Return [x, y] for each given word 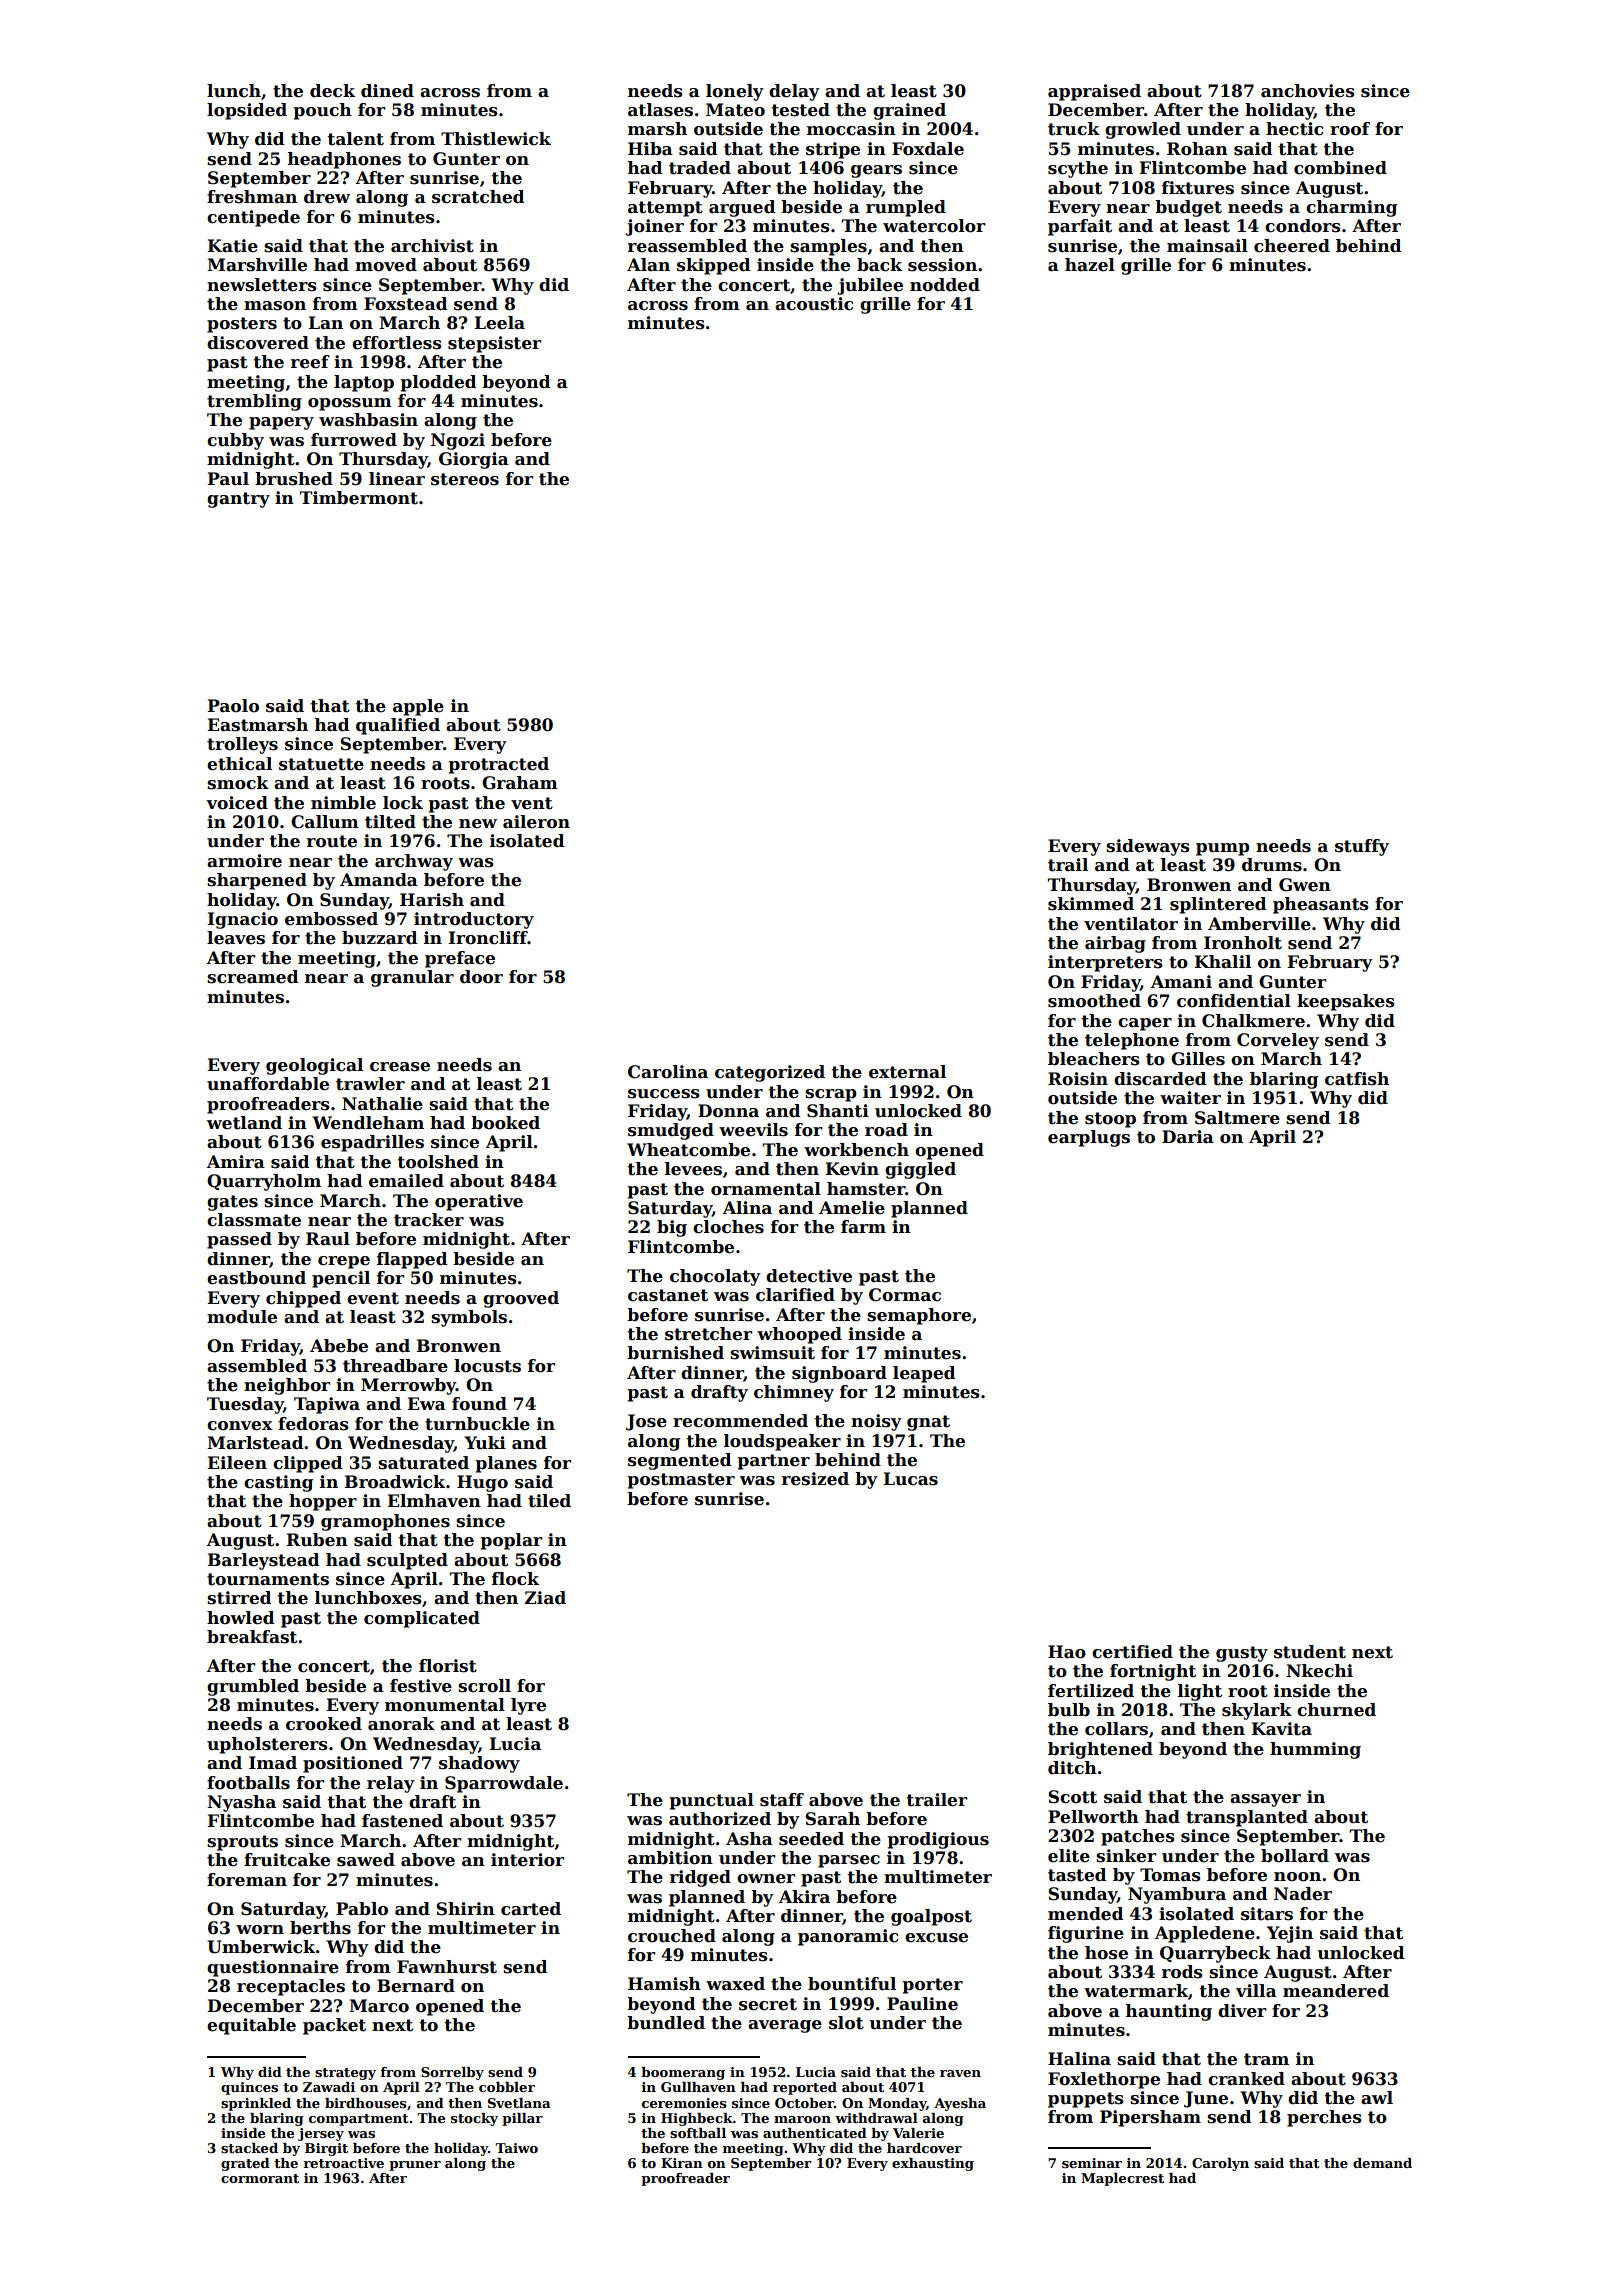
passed [239, 1240]
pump [1223, 849]
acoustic [814, 304]
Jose [646, 1422]
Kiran [682, 2163]
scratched [478, 197]
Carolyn [1220, 2164]
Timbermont [359, 498]
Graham [520, 783]
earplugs [1089, 1138]
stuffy [1362, 847]
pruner [415, 2166]
